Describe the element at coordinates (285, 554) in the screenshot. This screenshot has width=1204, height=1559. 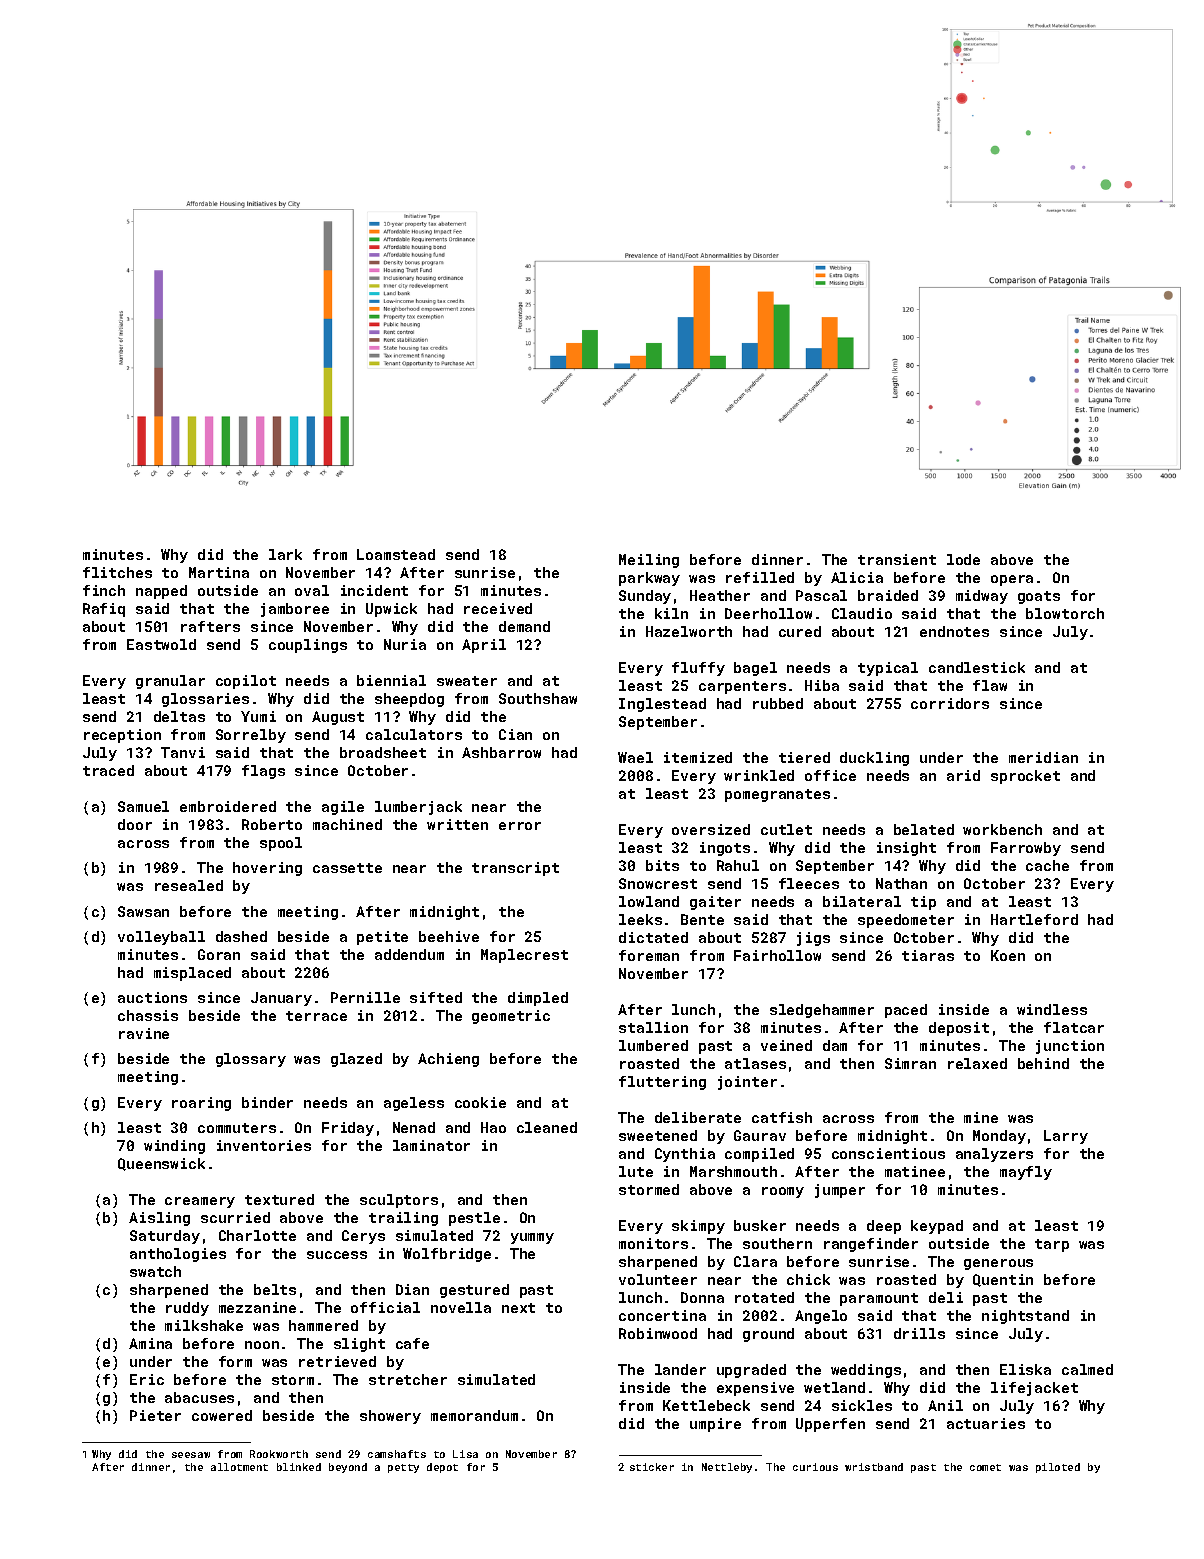
I see `lark` at that location.
